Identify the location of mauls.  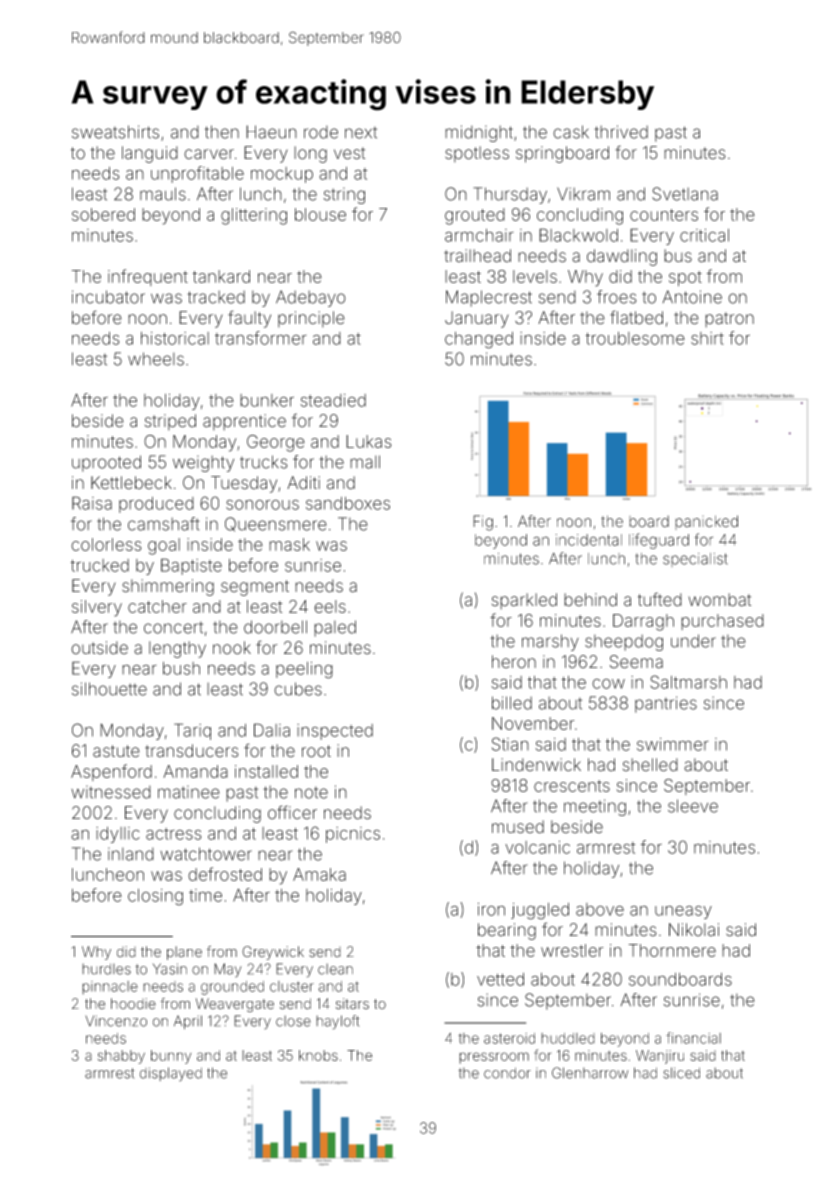
(163, 194).
